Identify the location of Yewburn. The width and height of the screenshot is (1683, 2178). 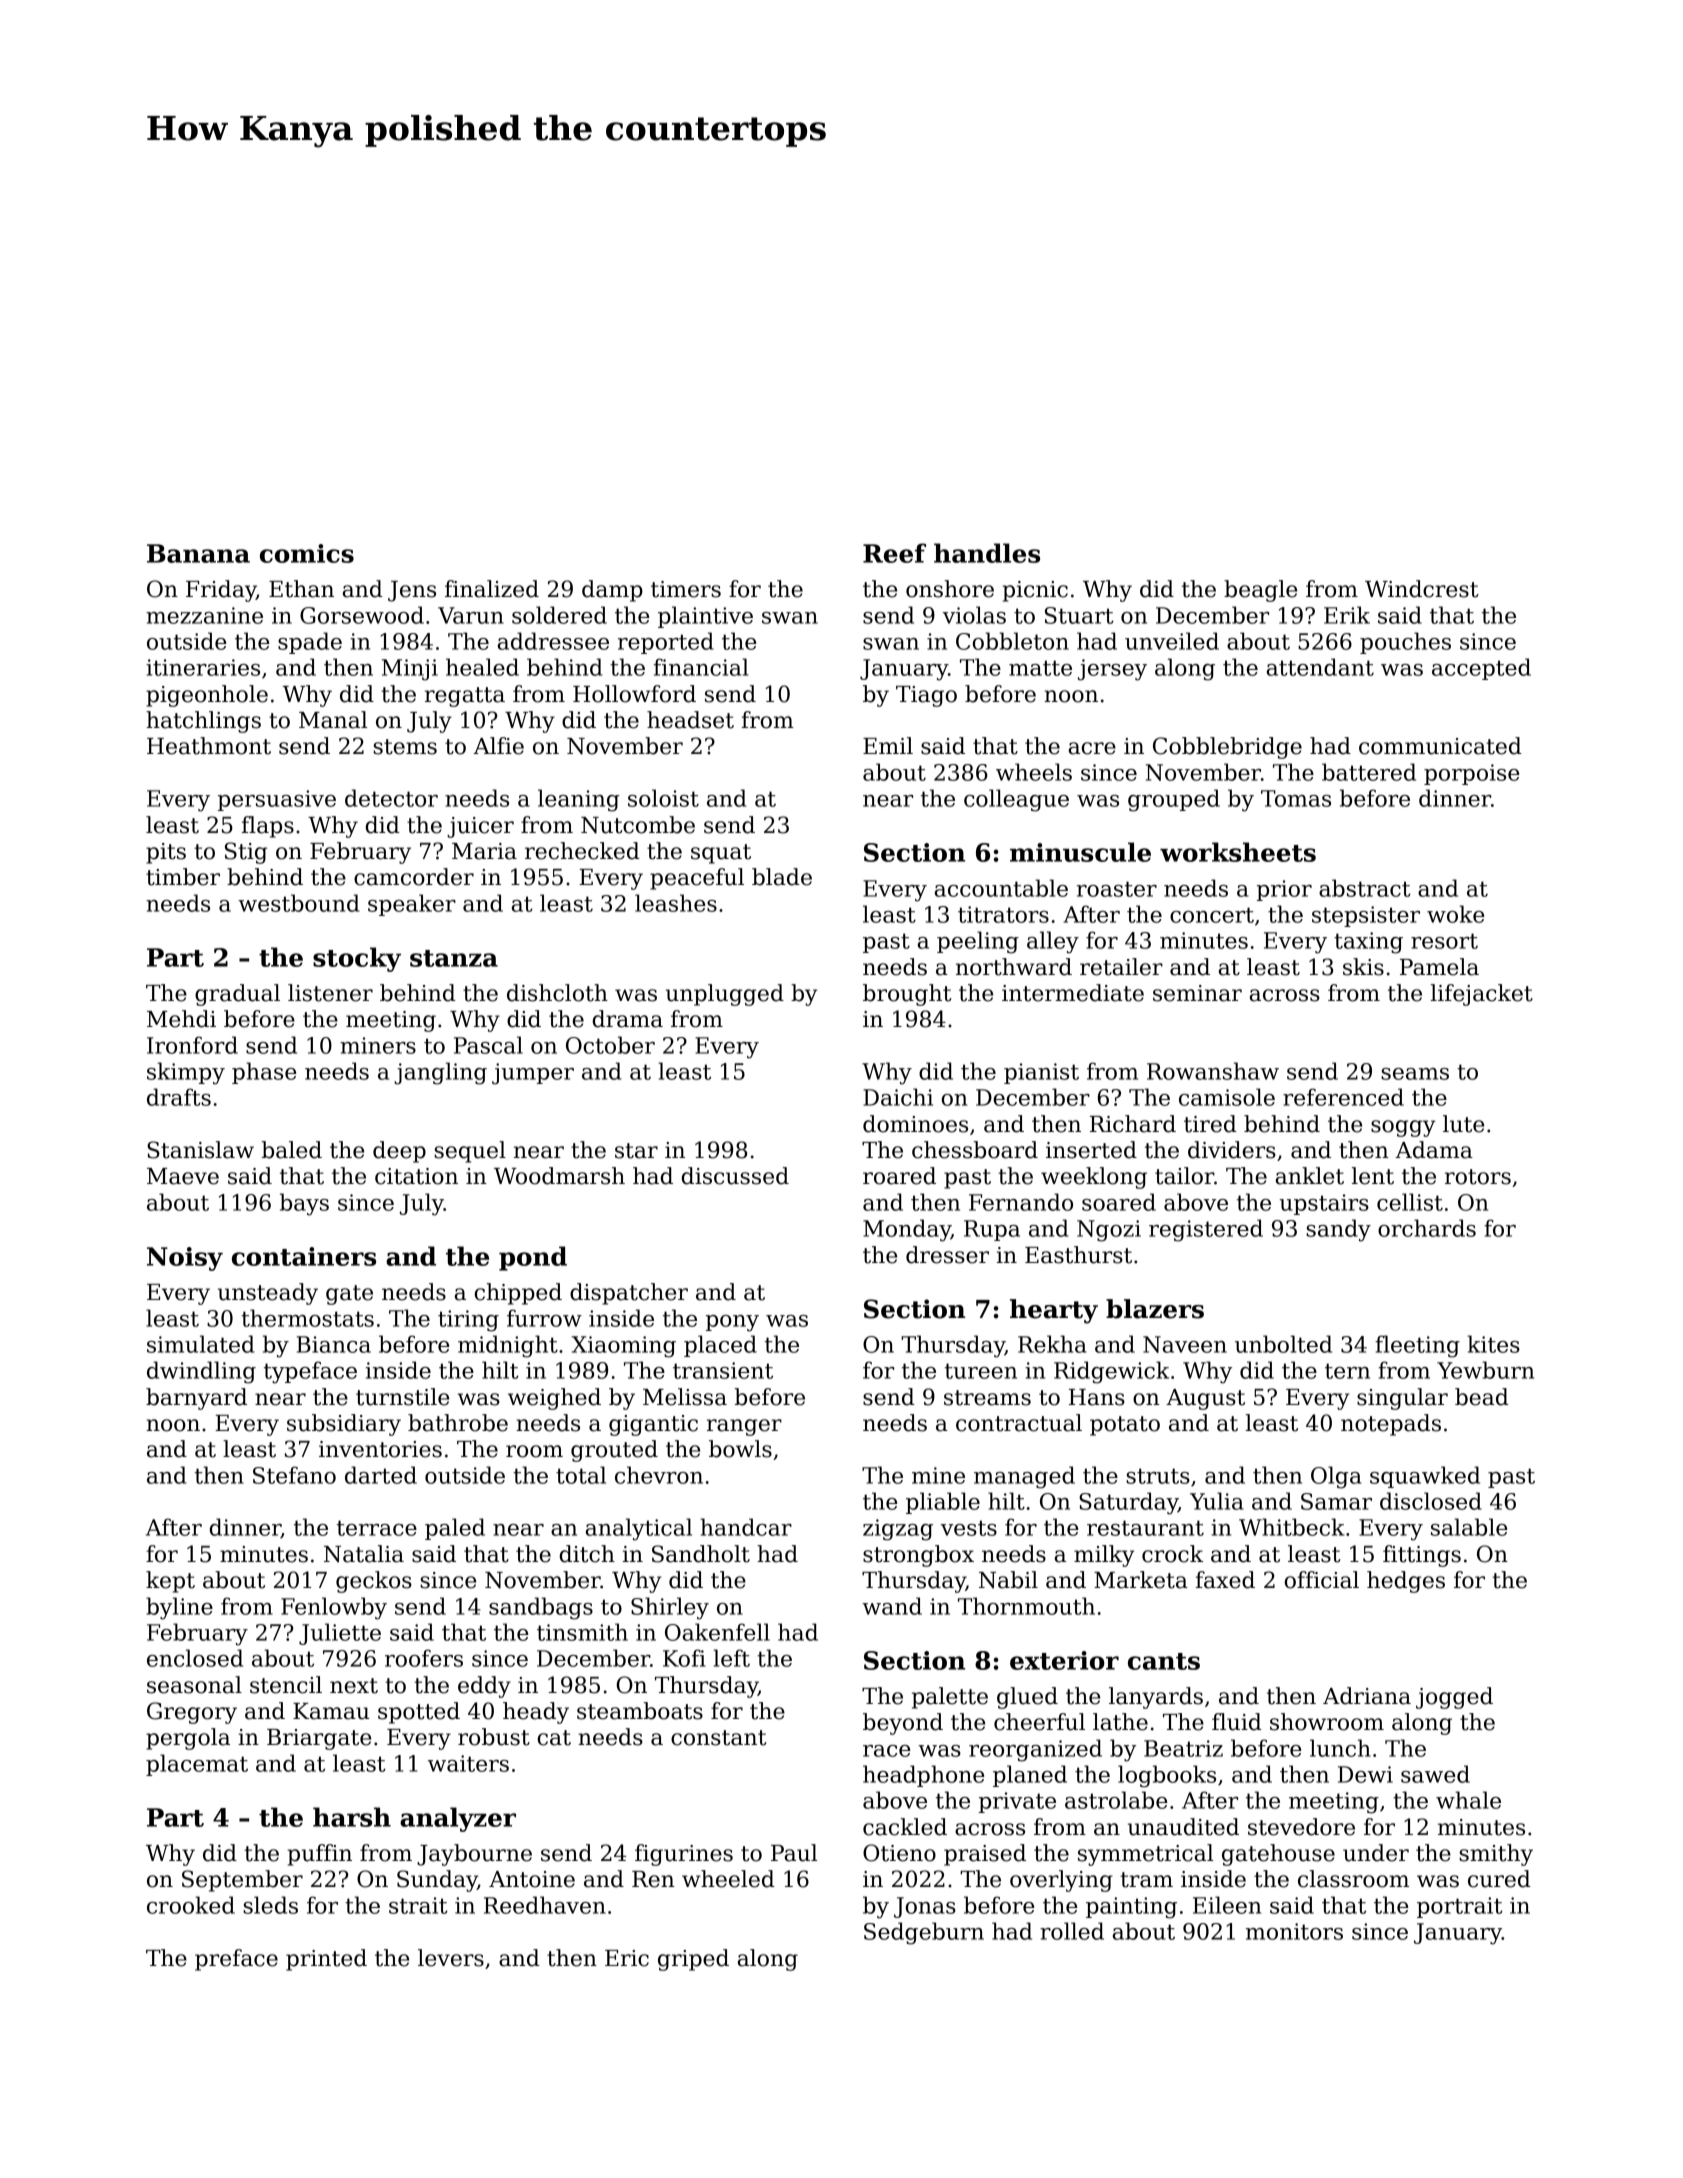
(1485, 1370).
